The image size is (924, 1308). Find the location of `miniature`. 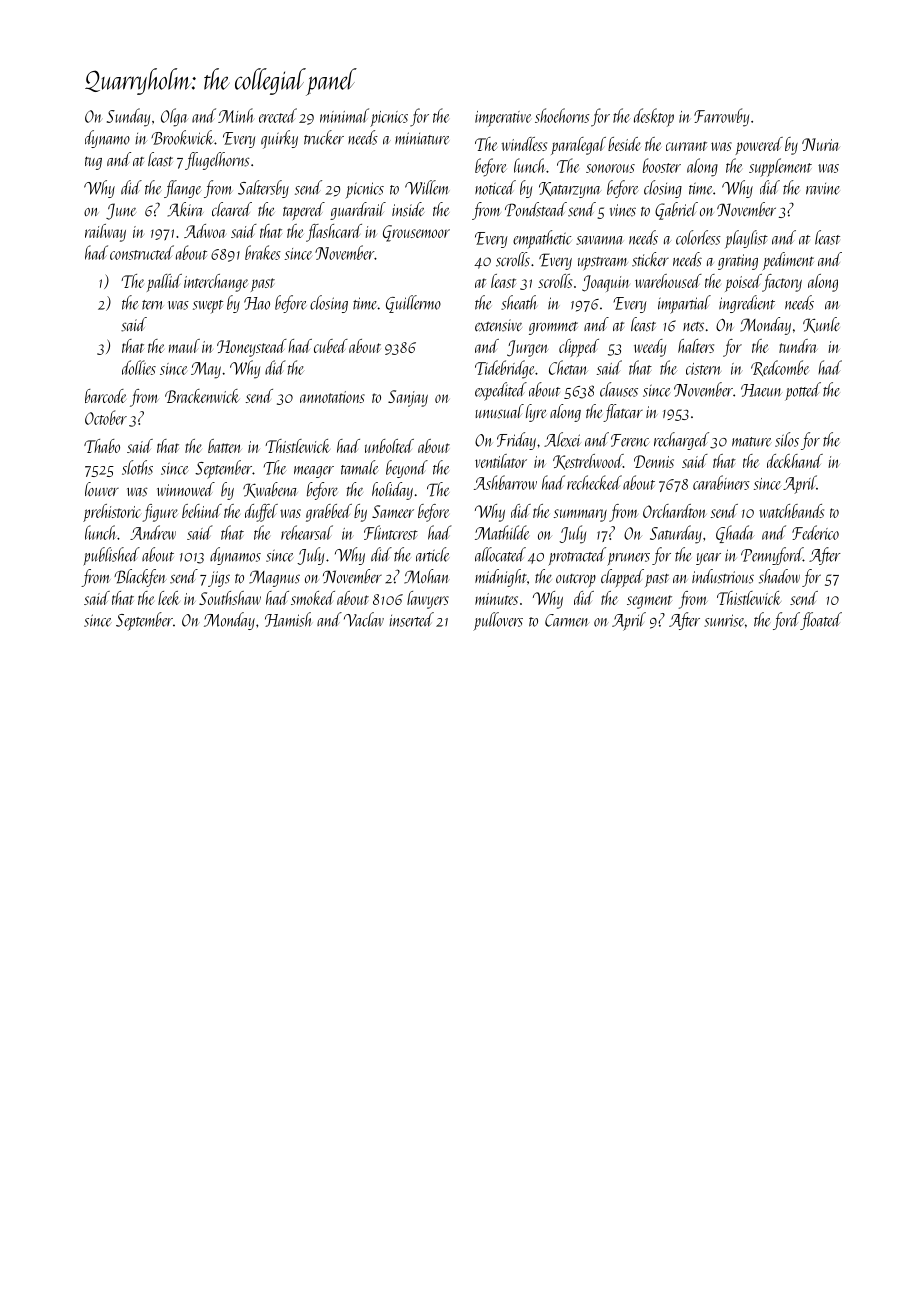

miniature is located at coordinates (422, 138).
